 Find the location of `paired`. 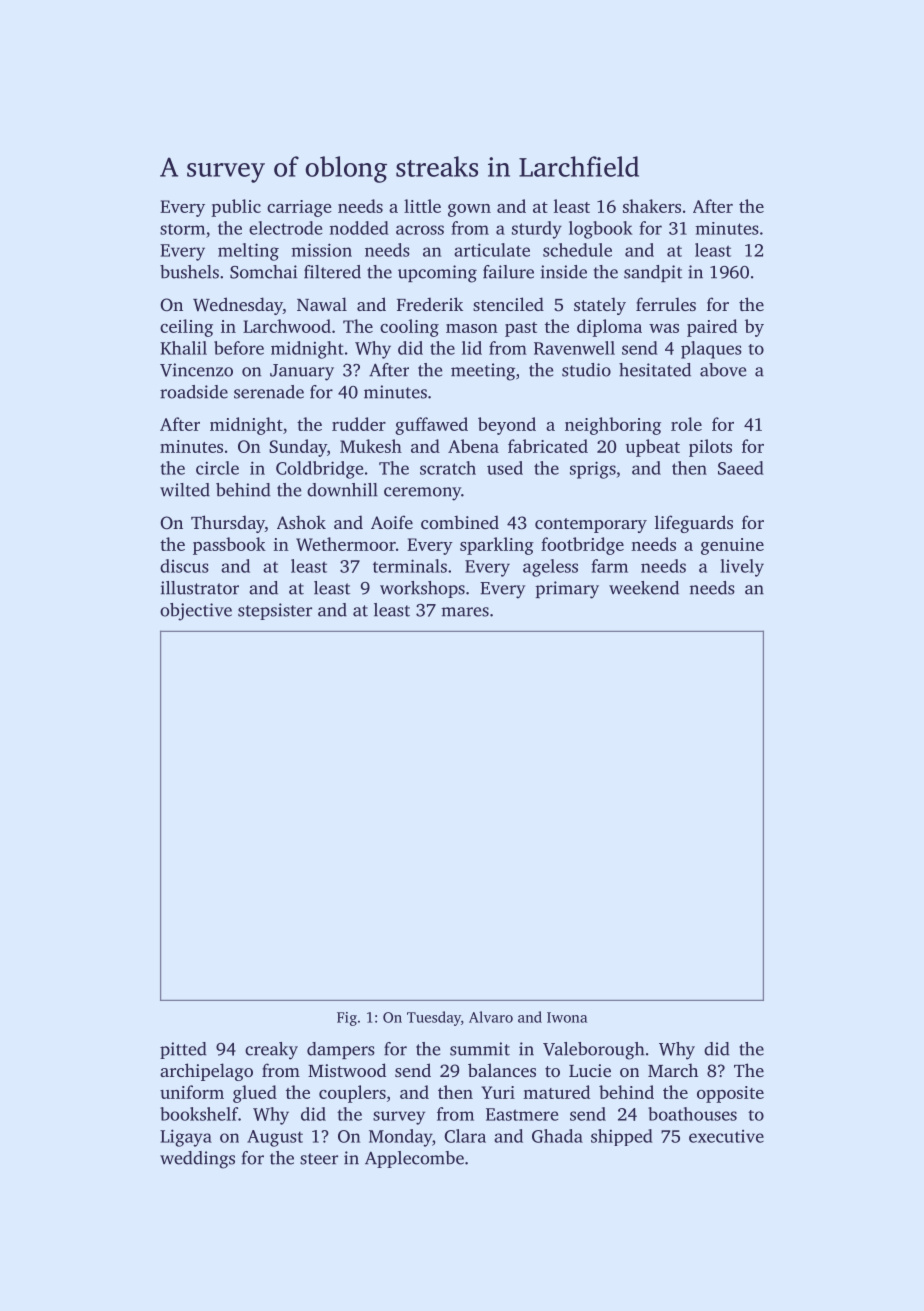

paired is located at coordinates (712, 328).
